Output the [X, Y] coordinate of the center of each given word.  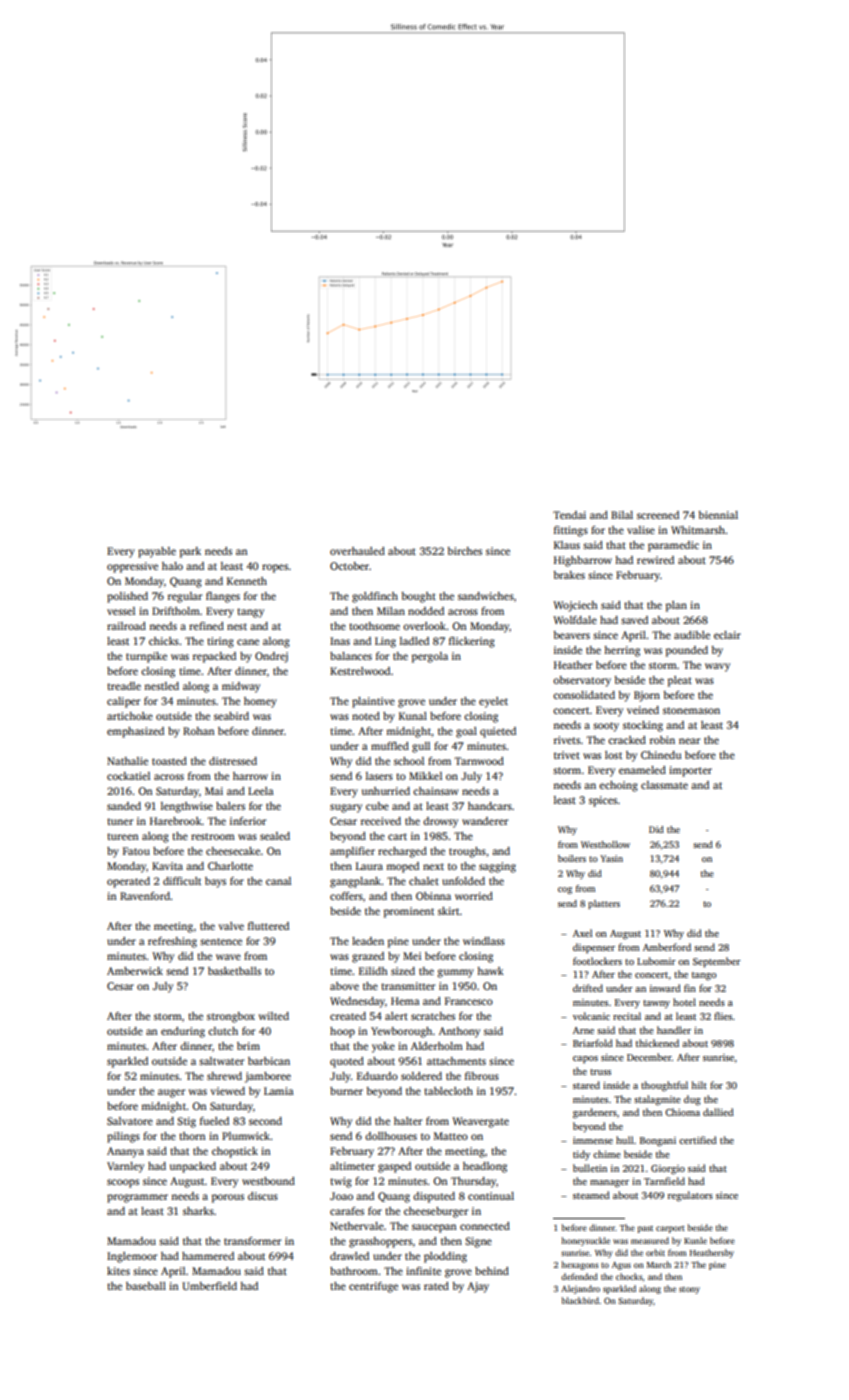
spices [603, 801]
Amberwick [135, 971]
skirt [449, 911]
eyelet [493, 702]
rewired [655, 560]
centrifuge [373, 1287]
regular [185, 597]
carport [670, 1229]
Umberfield [209, 1286]
